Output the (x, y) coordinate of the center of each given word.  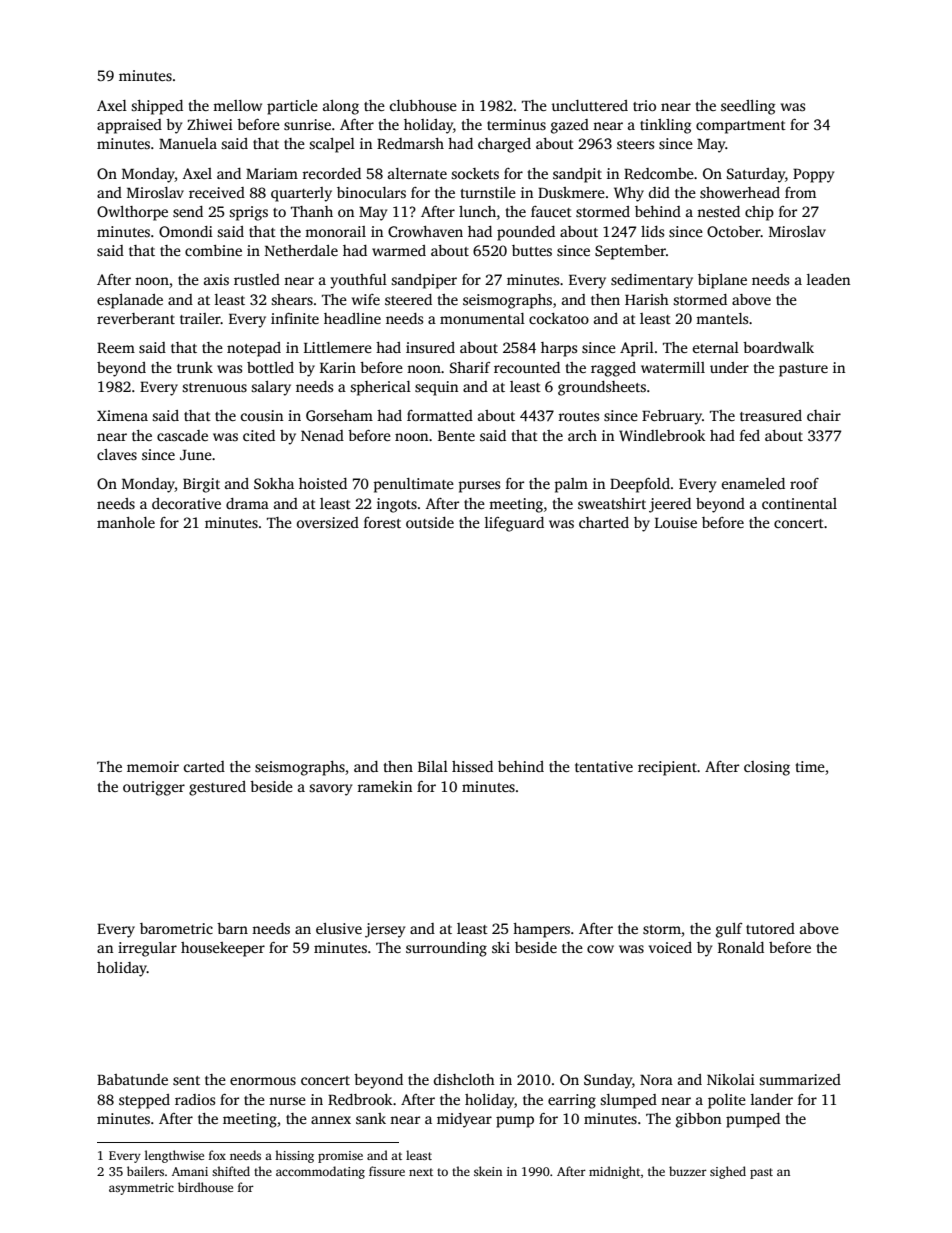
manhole (126, 522)
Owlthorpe (132, 213)
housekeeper (223, 949)
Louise (676, 522)
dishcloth (464, 1079)
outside (430, 522)
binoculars (371, 192)
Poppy (813, 176)
